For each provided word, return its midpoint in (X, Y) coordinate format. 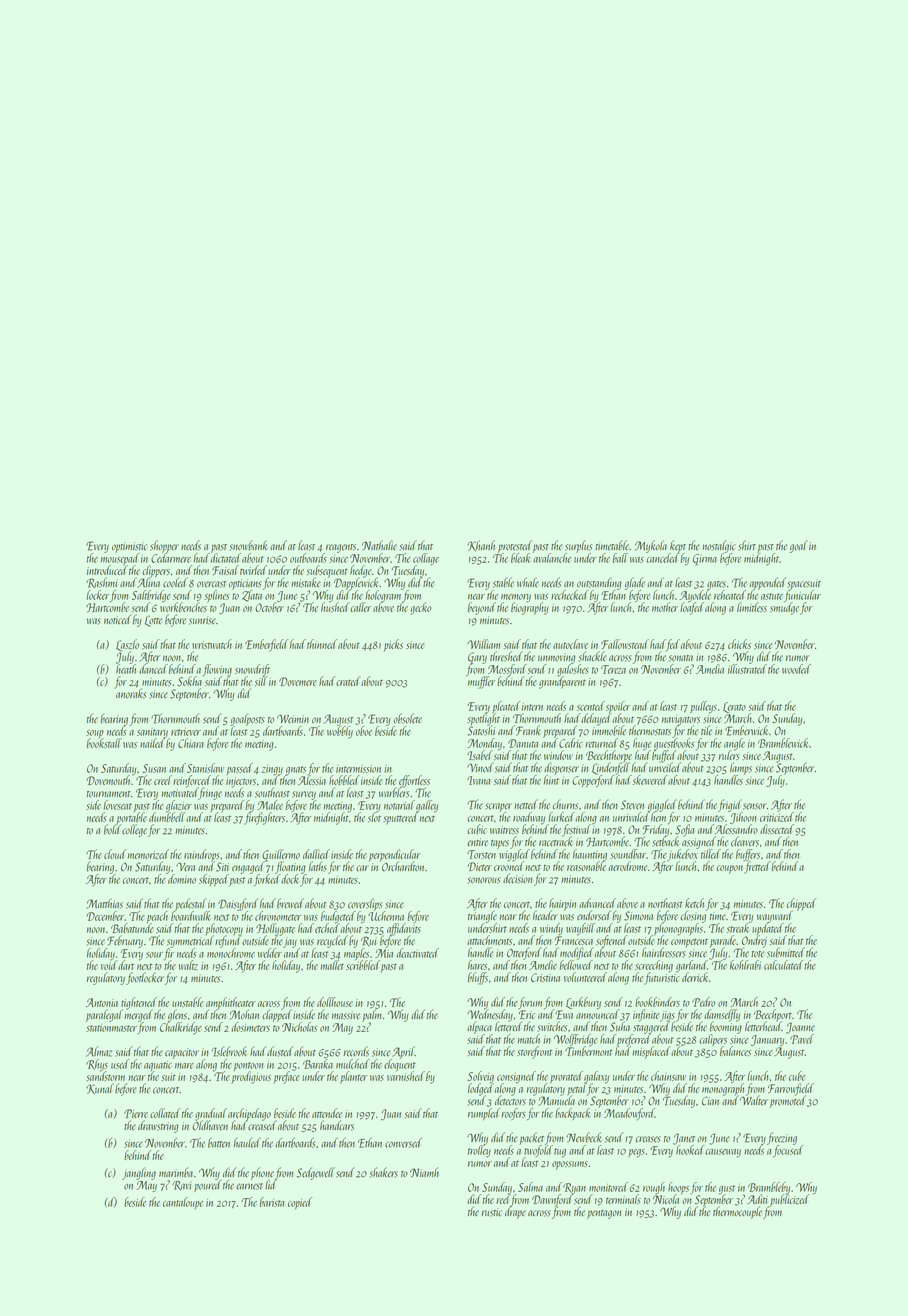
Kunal (100, 1089)
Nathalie (379, 545)
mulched (353, 1064)
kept (678, 546)
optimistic (129, 547)
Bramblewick (784, 743)
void (109, 965)
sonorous (484, 880)
